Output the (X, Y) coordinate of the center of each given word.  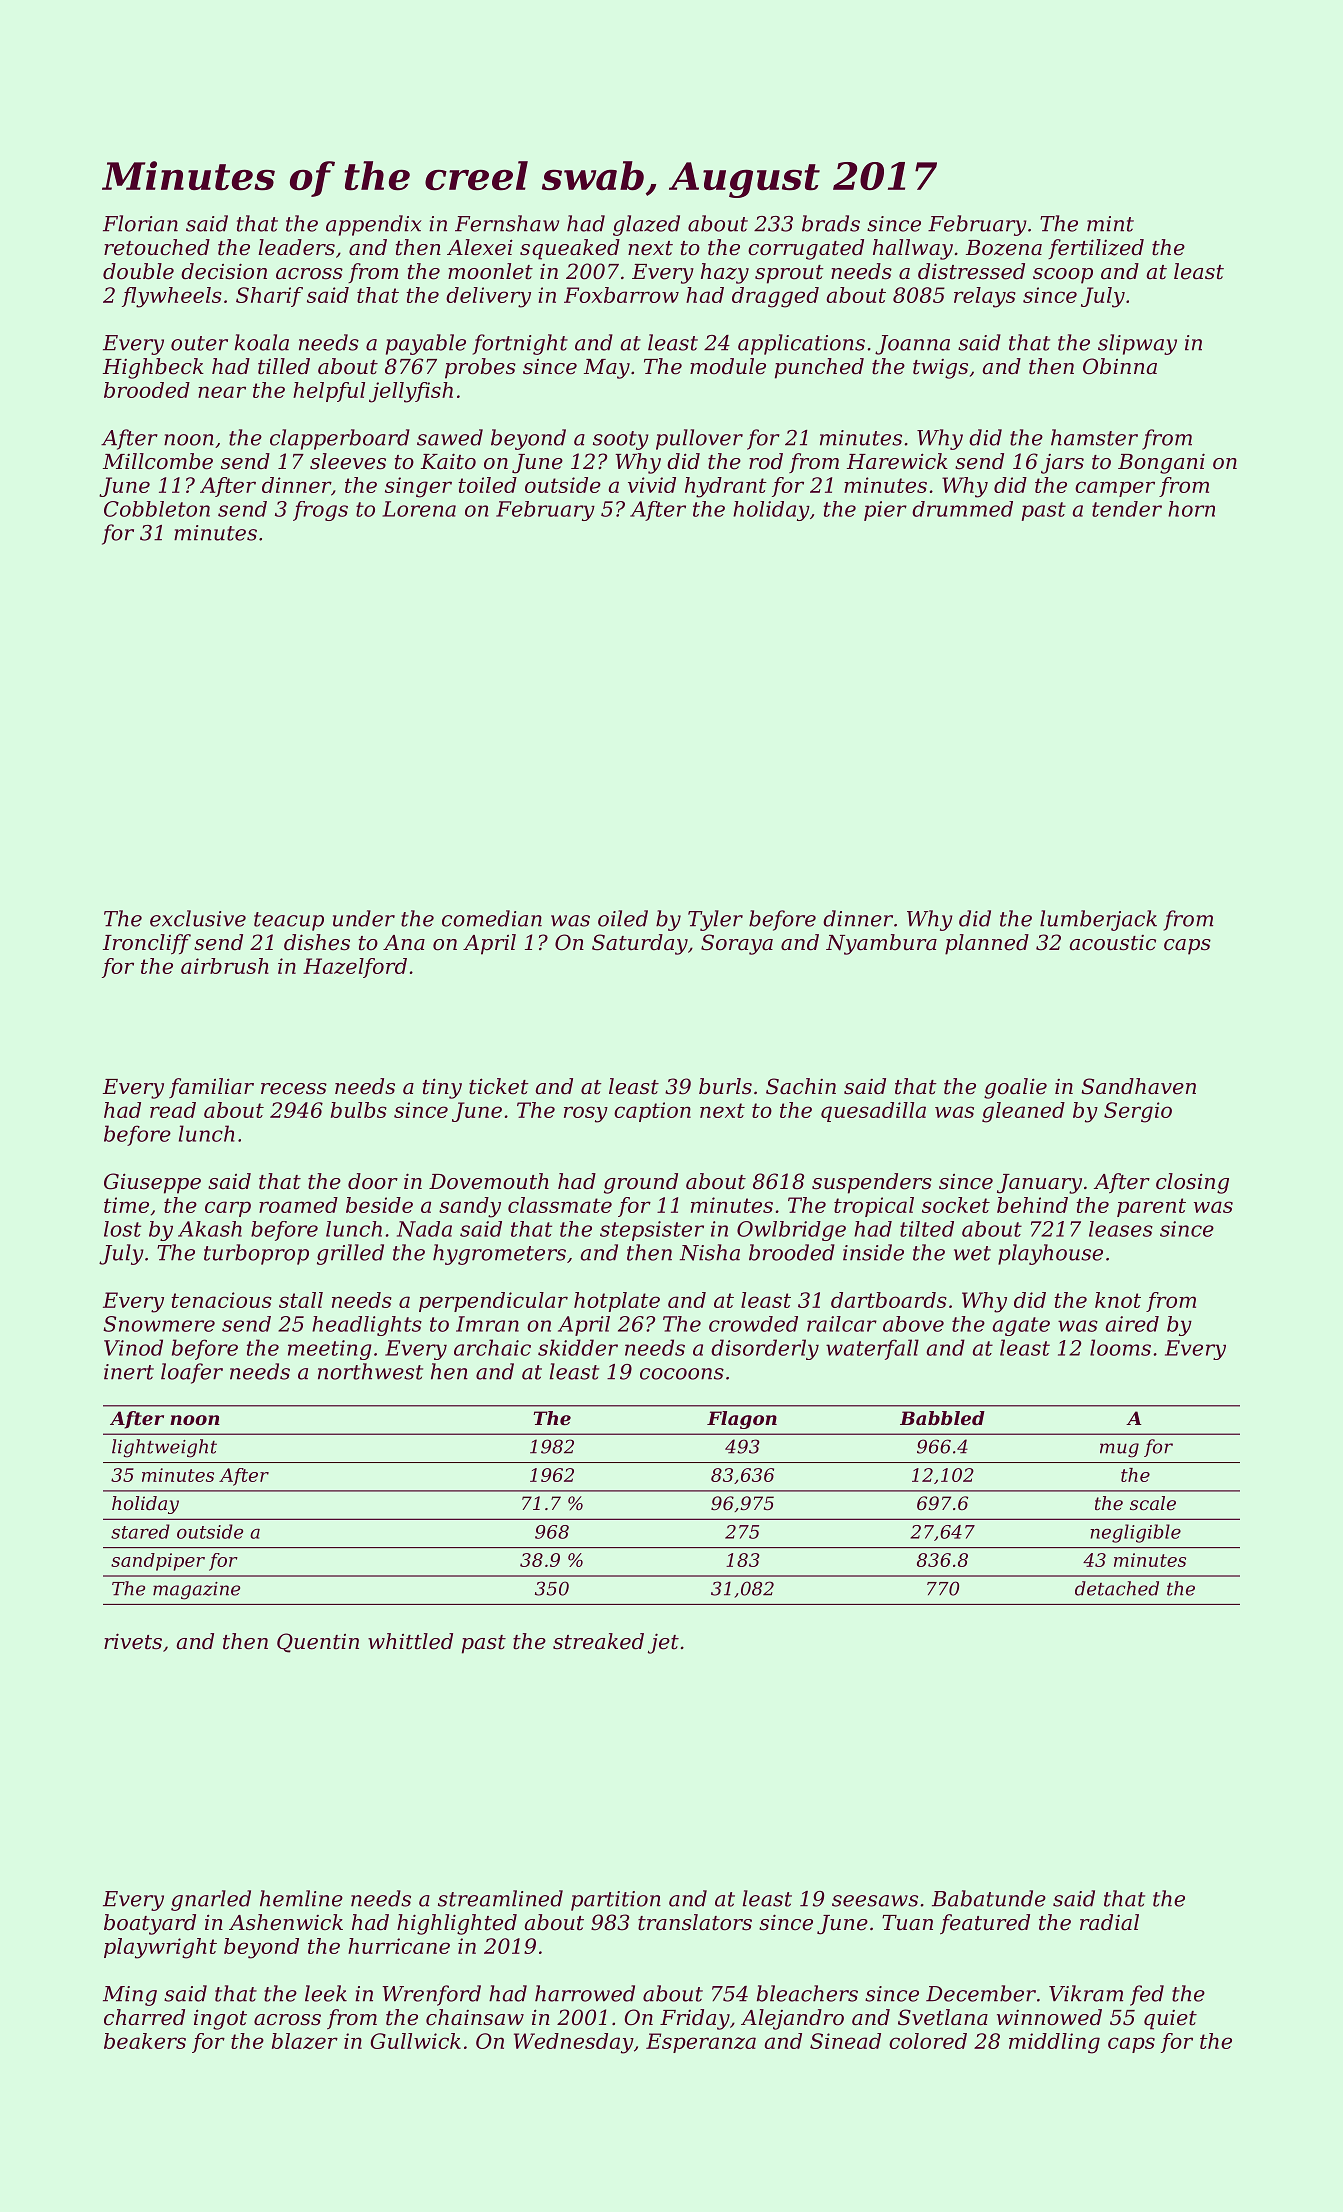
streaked (598, 1641)
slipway (1137, 344)
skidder (578, 1347)
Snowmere (159, 1324)
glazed (646, 225)
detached (1117, 1588)
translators (695, 1922)
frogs (320, 511)
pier (885, 511)
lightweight (164, 1448)
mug (1119, 1450)
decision (224, 271)
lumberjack (1098, 920)
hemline (301, 1898)
